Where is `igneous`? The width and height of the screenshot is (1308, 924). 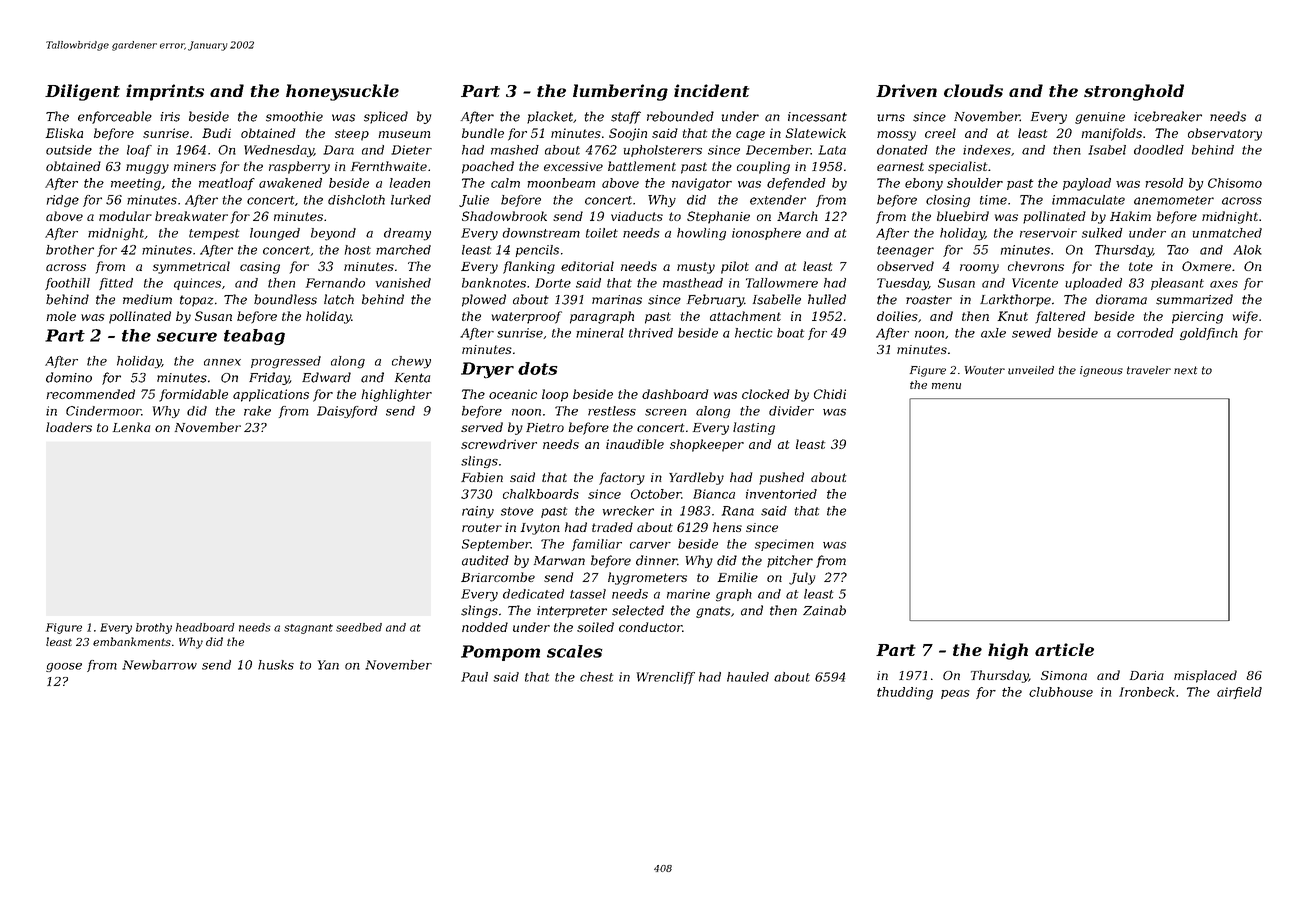 igneous is located at coordinates (1101, 371).
